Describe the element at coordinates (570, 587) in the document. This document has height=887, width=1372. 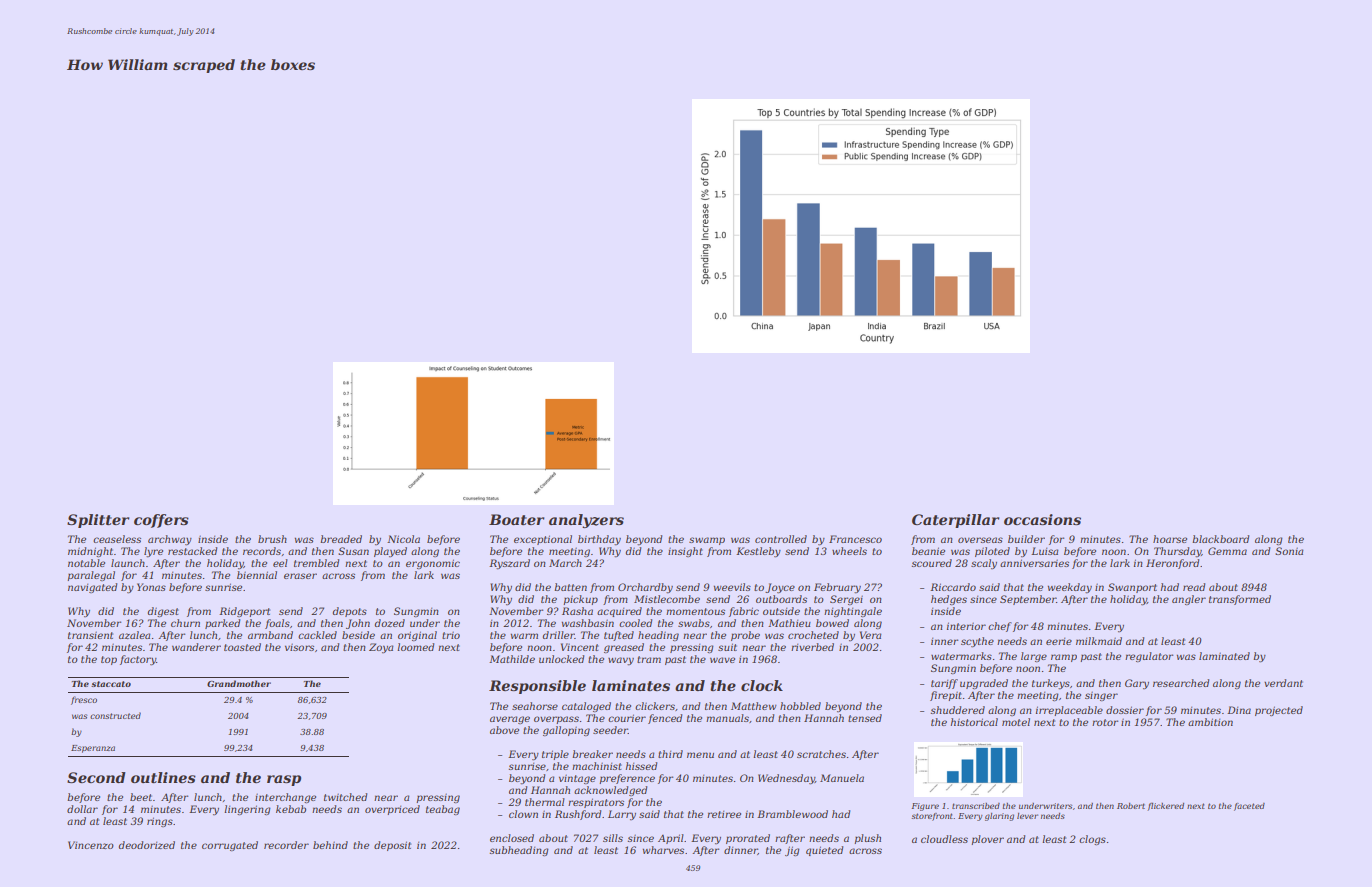
I see `batten` at that location.
